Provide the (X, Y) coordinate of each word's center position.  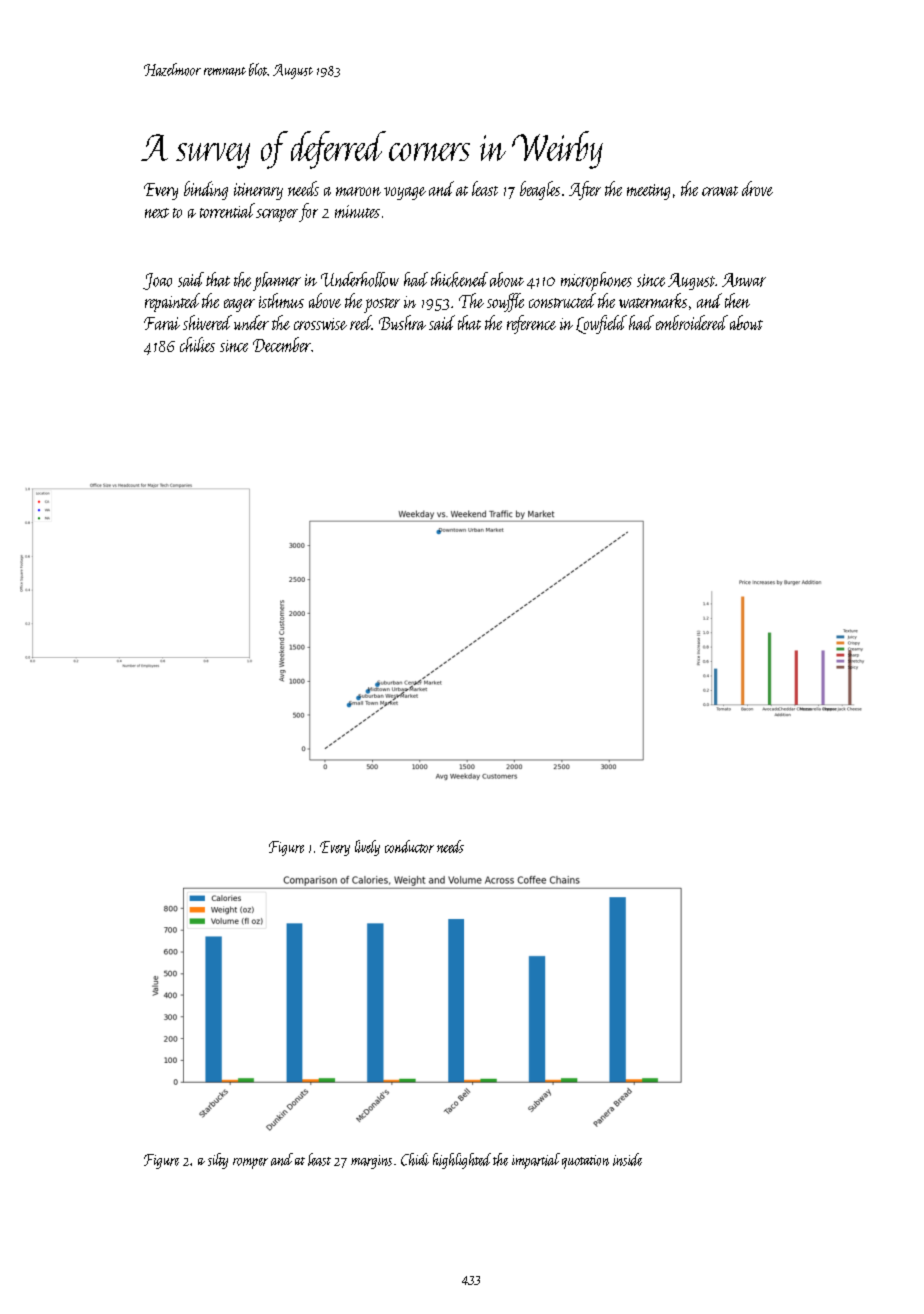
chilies (197, 344)
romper (250, 1163)
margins (371, 1162)
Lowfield (601, 324)
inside (627, 1159)
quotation (585, 1162)
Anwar (744, 280)
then (737, 300)
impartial (536, 1161)
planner (277, 281)
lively (367, 848)
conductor (409, 846)
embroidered (692, 322)
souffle (505, 302)
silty (218, 1161)
